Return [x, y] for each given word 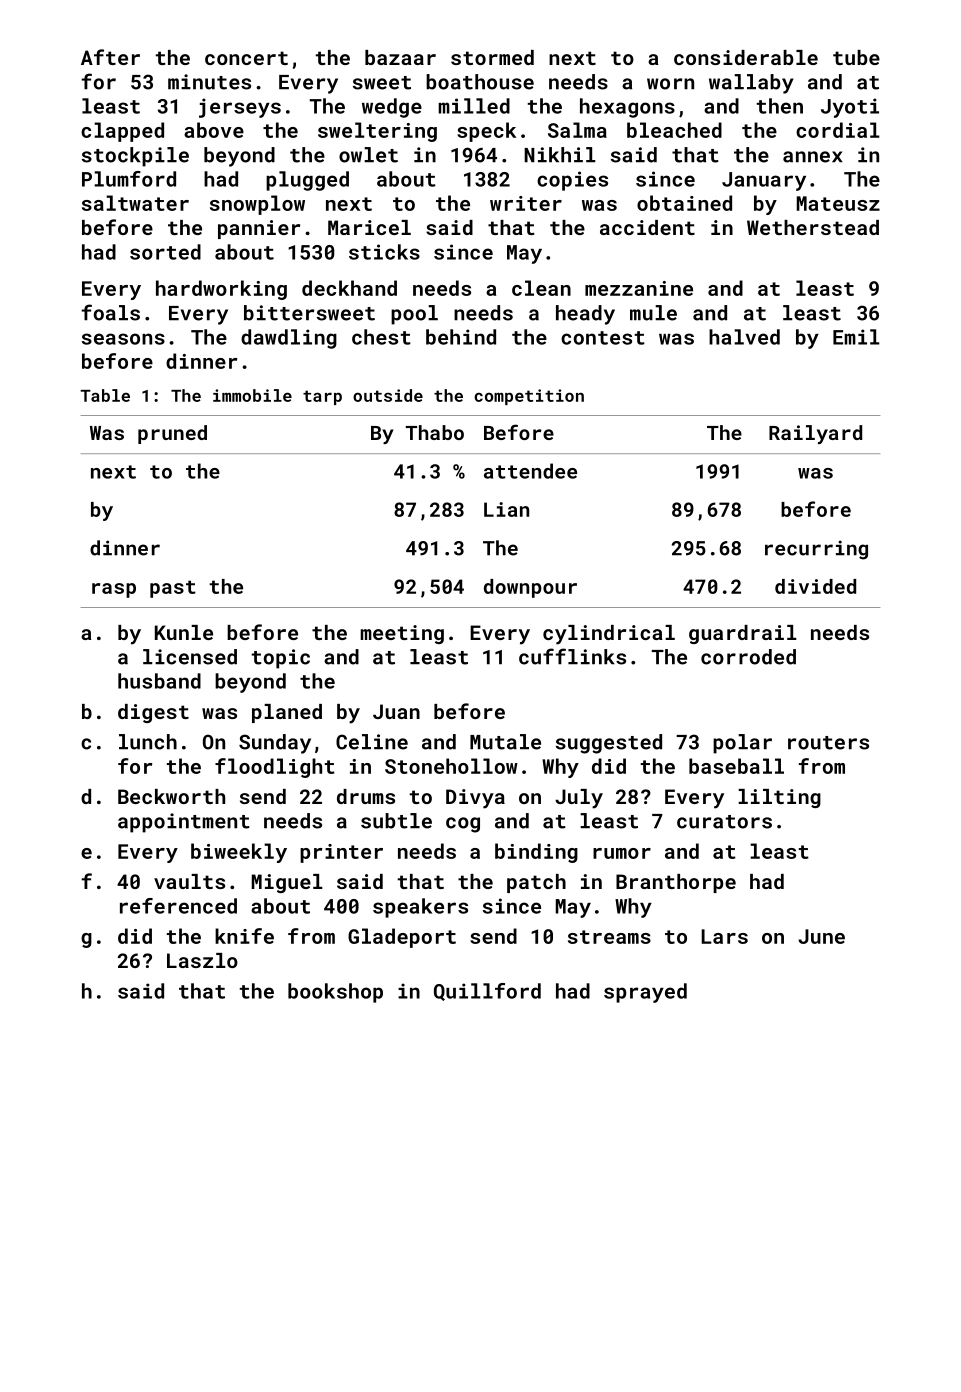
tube [856, 57]
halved [744, 337]
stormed [492, 57]
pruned [172, 434]
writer [526, 203]
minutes [209, 82]
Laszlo [202, 960]
